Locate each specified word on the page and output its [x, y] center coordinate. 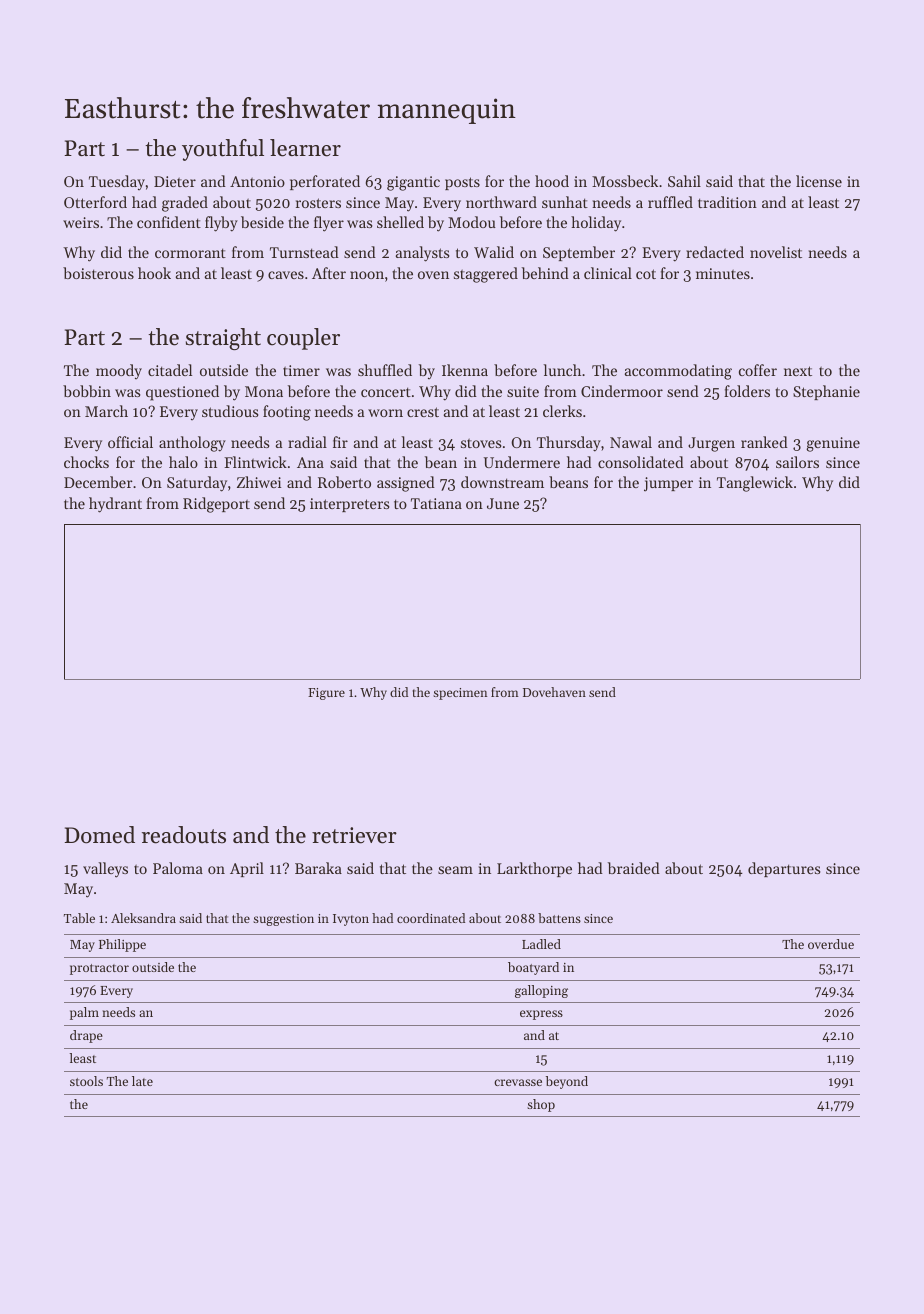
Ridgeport [216, 505]
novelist [776, 252]
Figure [326, 694]
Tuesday [117, 182]
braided [634, 868]
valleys [105, 870]
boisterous [98, 273]
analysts [422, 254]
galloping [541, 991]
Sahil [684, 181]
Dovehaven [554, 692]
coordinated [431, 918]
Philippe [122, 945]
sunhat [565, 202]
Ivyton [351, 920]
